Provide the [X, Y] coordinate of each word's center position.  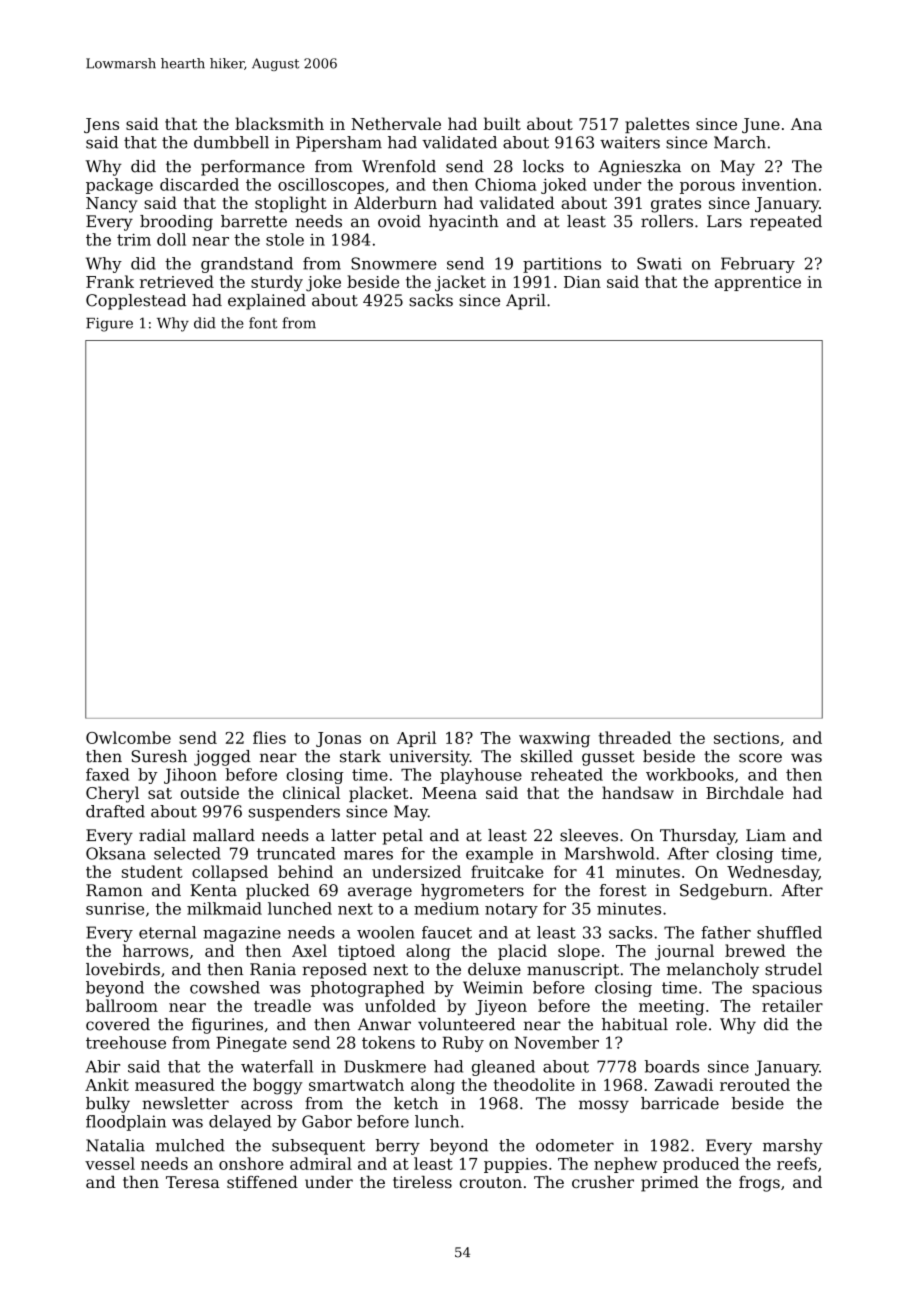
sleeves [589, 835]
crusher [603, 1182]
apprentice [758, 283]
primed [670, 1184]
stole [285, 239]
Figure [109, 325]
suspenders [294, 813]
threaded [634, 737]
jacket [460, 283]
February [758, 265]
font [263, 323]
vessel [110, 1163]
